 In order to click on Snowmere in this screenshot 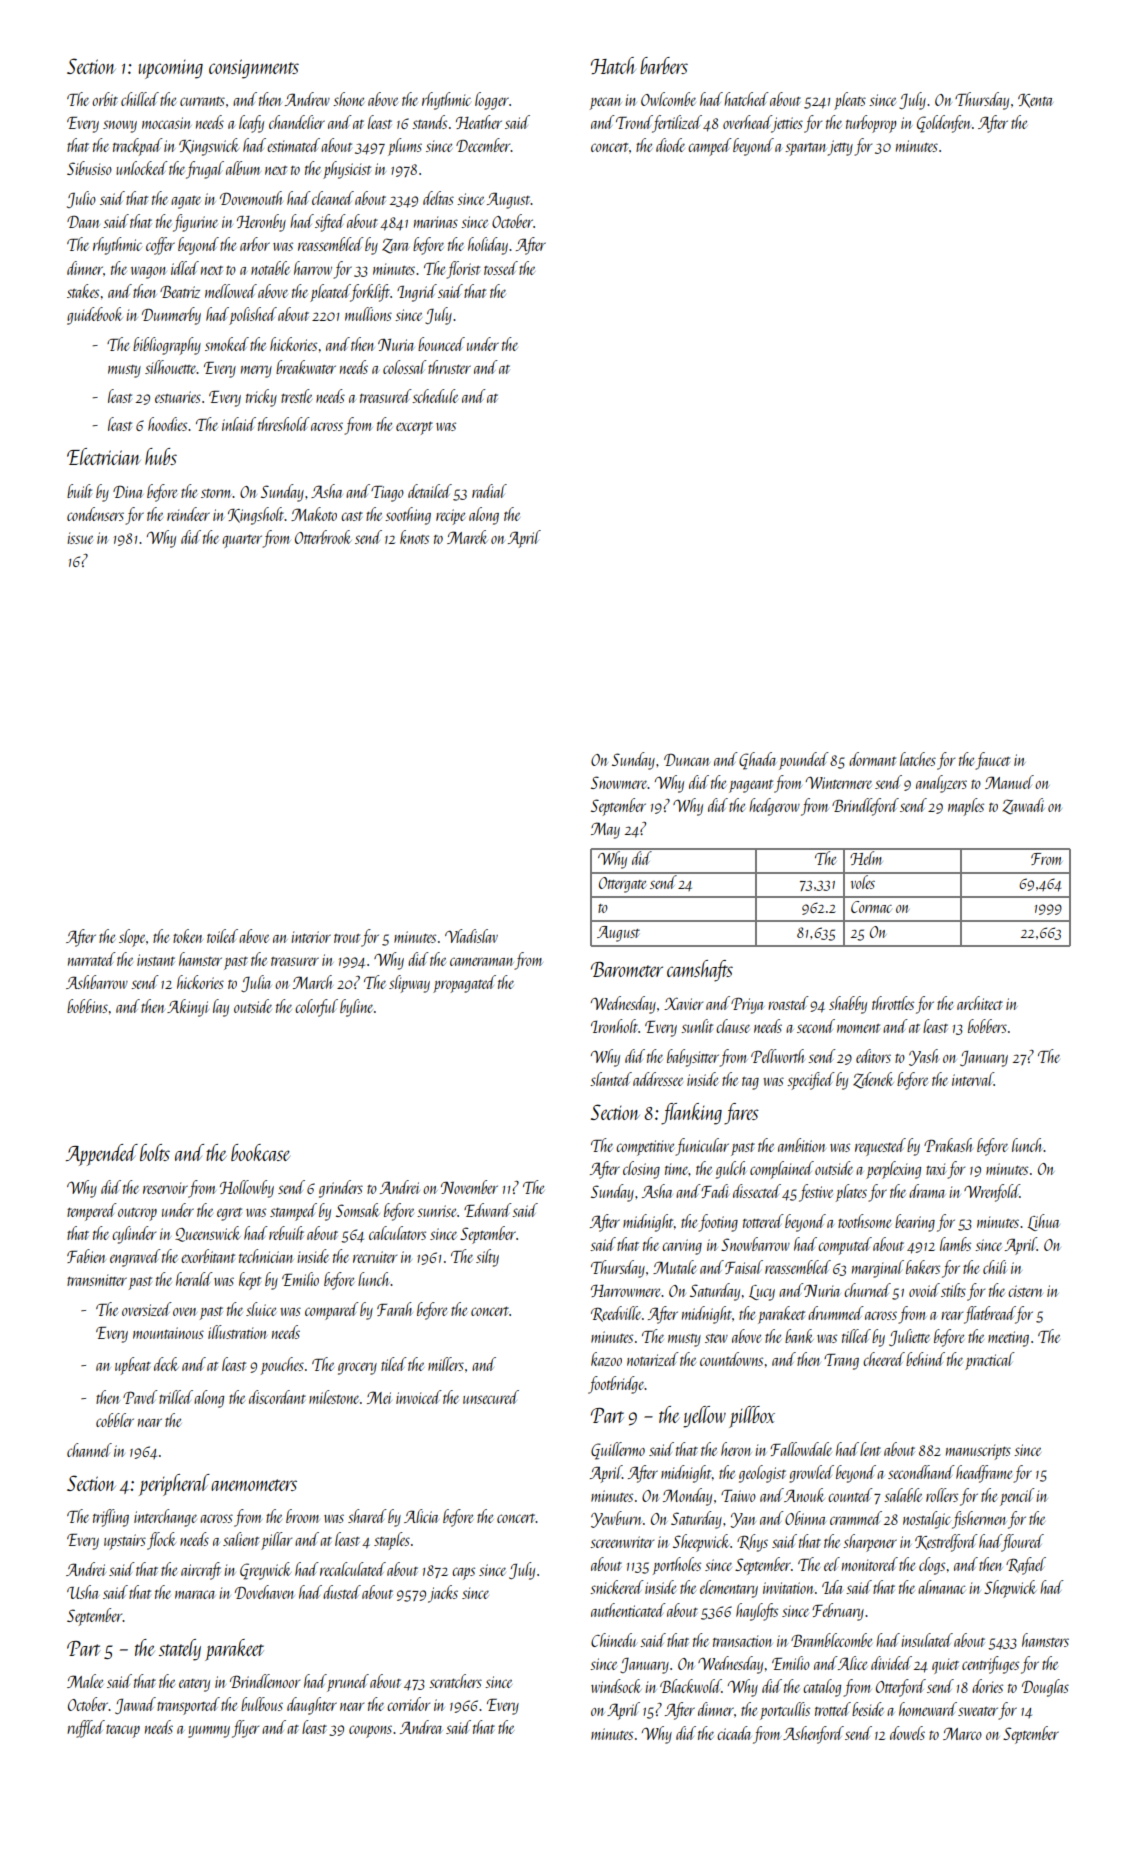, I will do `click(619, 782)`.
